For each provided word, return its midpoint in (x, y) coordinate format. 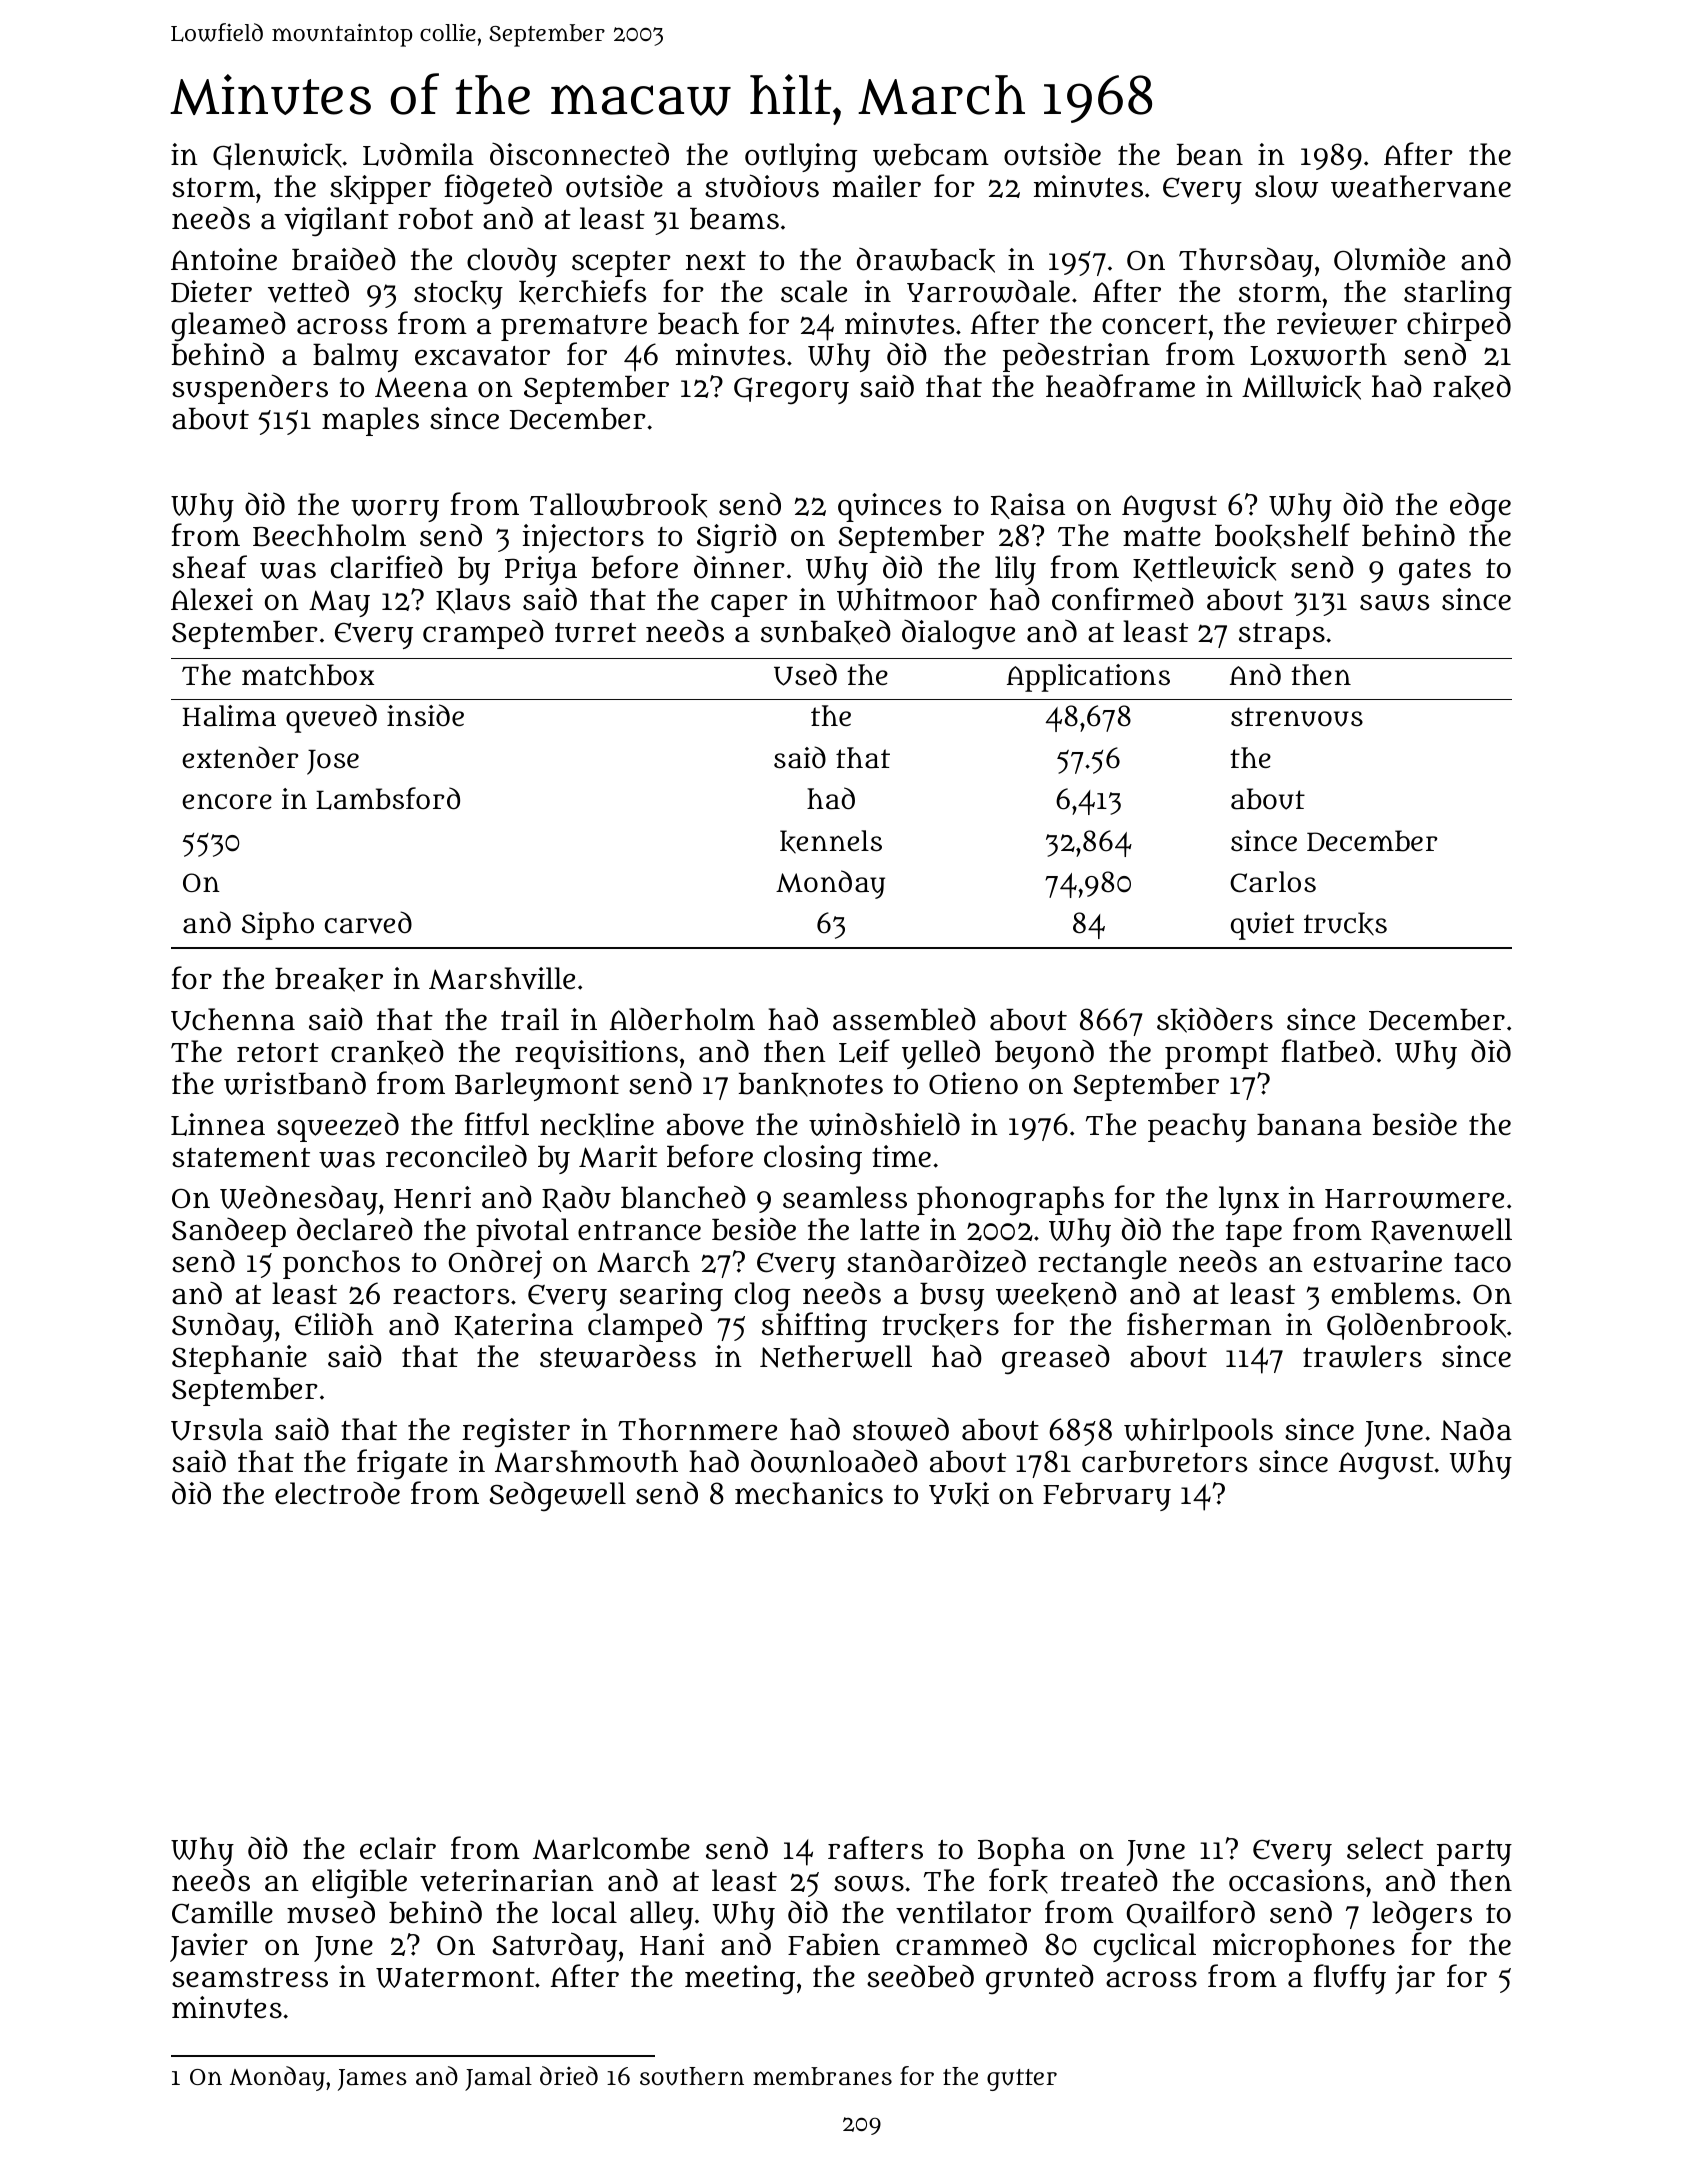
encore (227, 801)
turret (595, 633)
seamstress (250, 1978)
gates (1435, 572)
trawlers (1362, 1356)
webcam (931, 155)
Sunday (223, 1327)
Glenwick (277, 156)
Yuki (959, 1494)
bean (1209, 155)
